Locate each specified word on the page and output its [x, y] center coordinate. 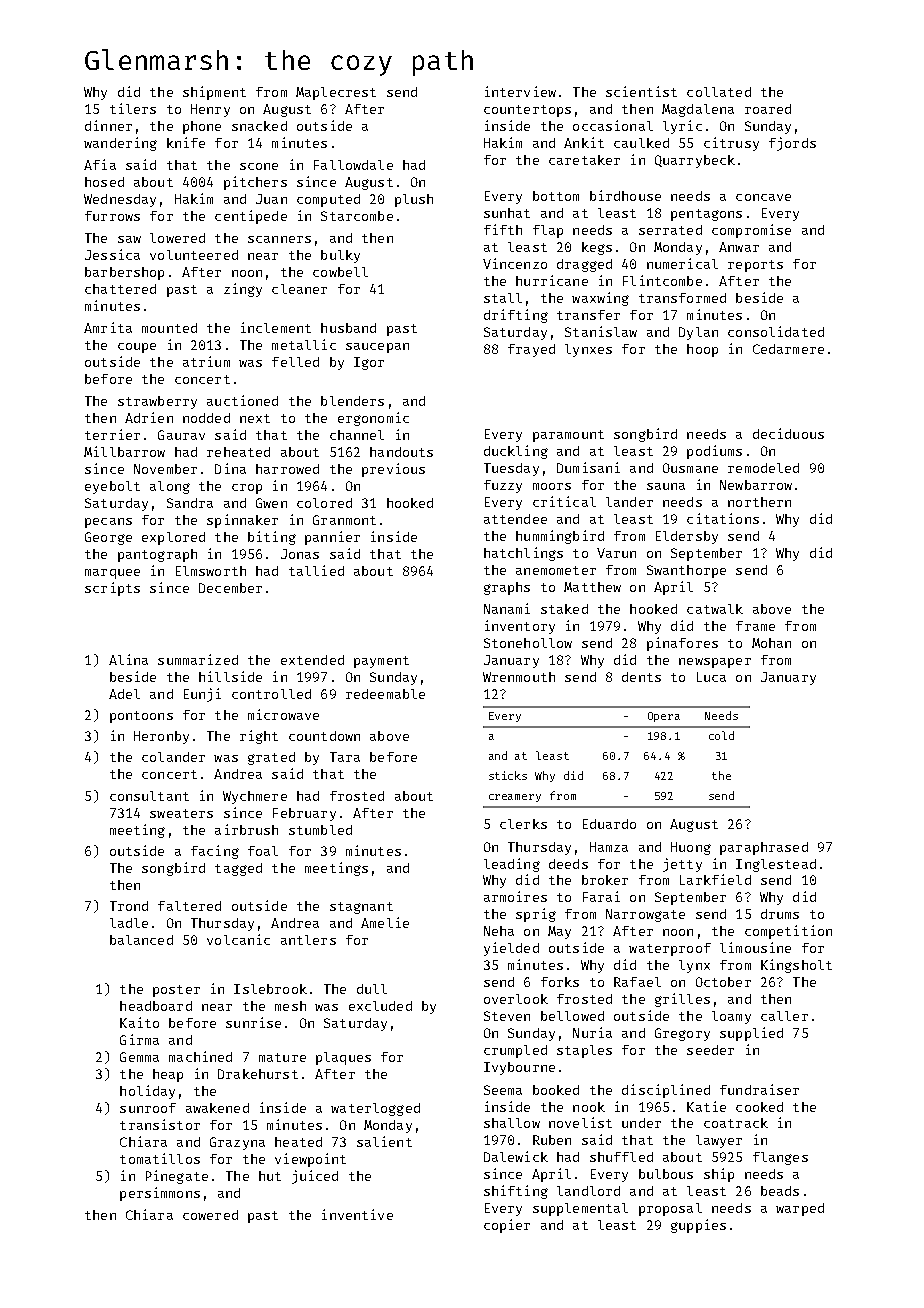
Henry [210, 110]
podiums [714, 452]
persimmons [160, 1194]
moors [552, 486]
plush [414, 200]
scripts [112, 589]
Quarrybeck [695, 161]
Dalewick [516, 1156]
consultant [149, 796]
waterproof [670, 949]
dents [641, 677]
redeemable [385, 694]
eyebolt [112, 487]
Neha [499, 931]
